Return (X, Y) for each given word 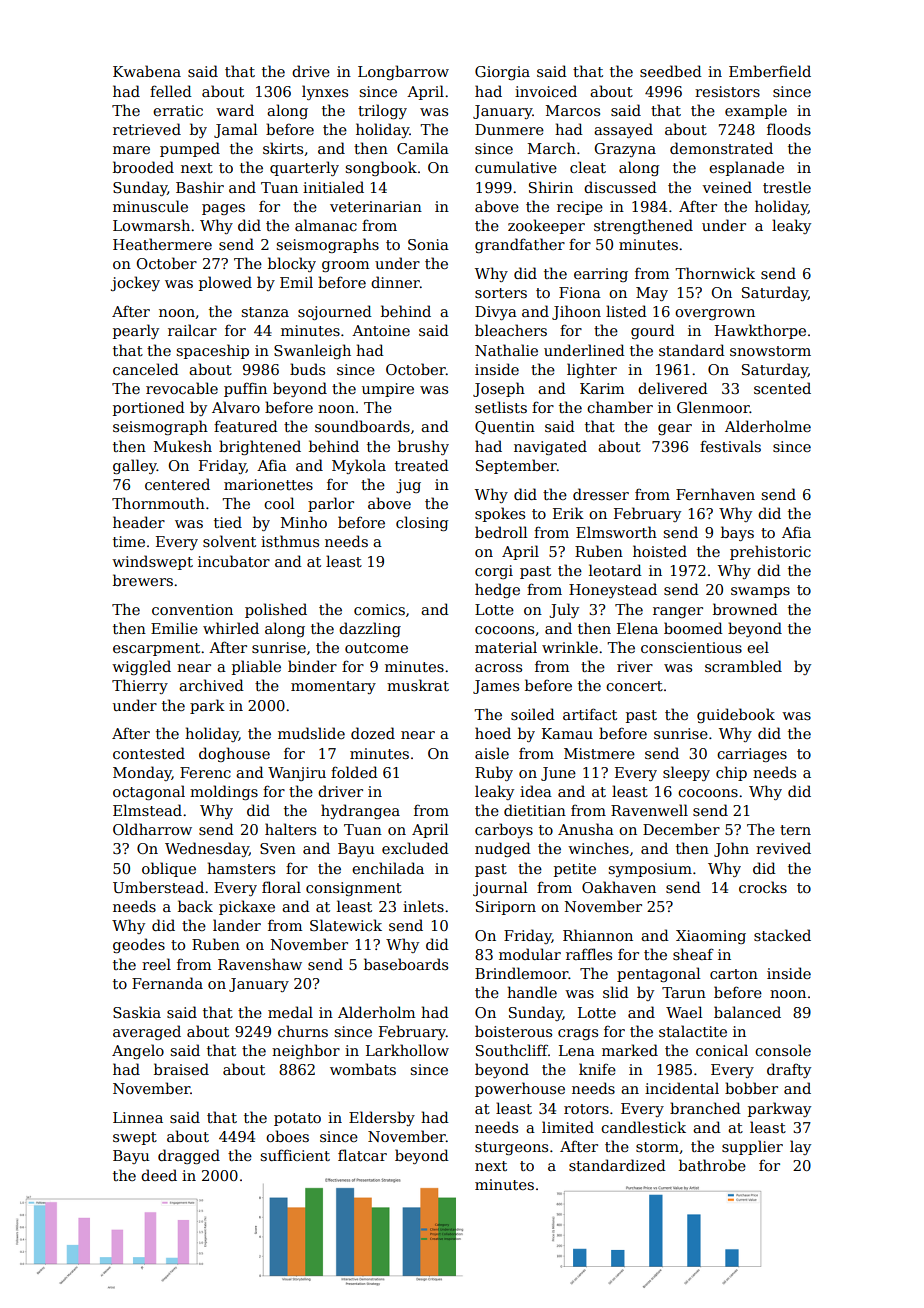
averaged (147, 1032)
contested (149, 753)
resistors (727, 91)
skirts (283, 148)
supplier (752, 1147)
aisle (492, 753)
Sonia (428, 244)
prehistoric (770, 552)
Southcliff (512, 1050)
